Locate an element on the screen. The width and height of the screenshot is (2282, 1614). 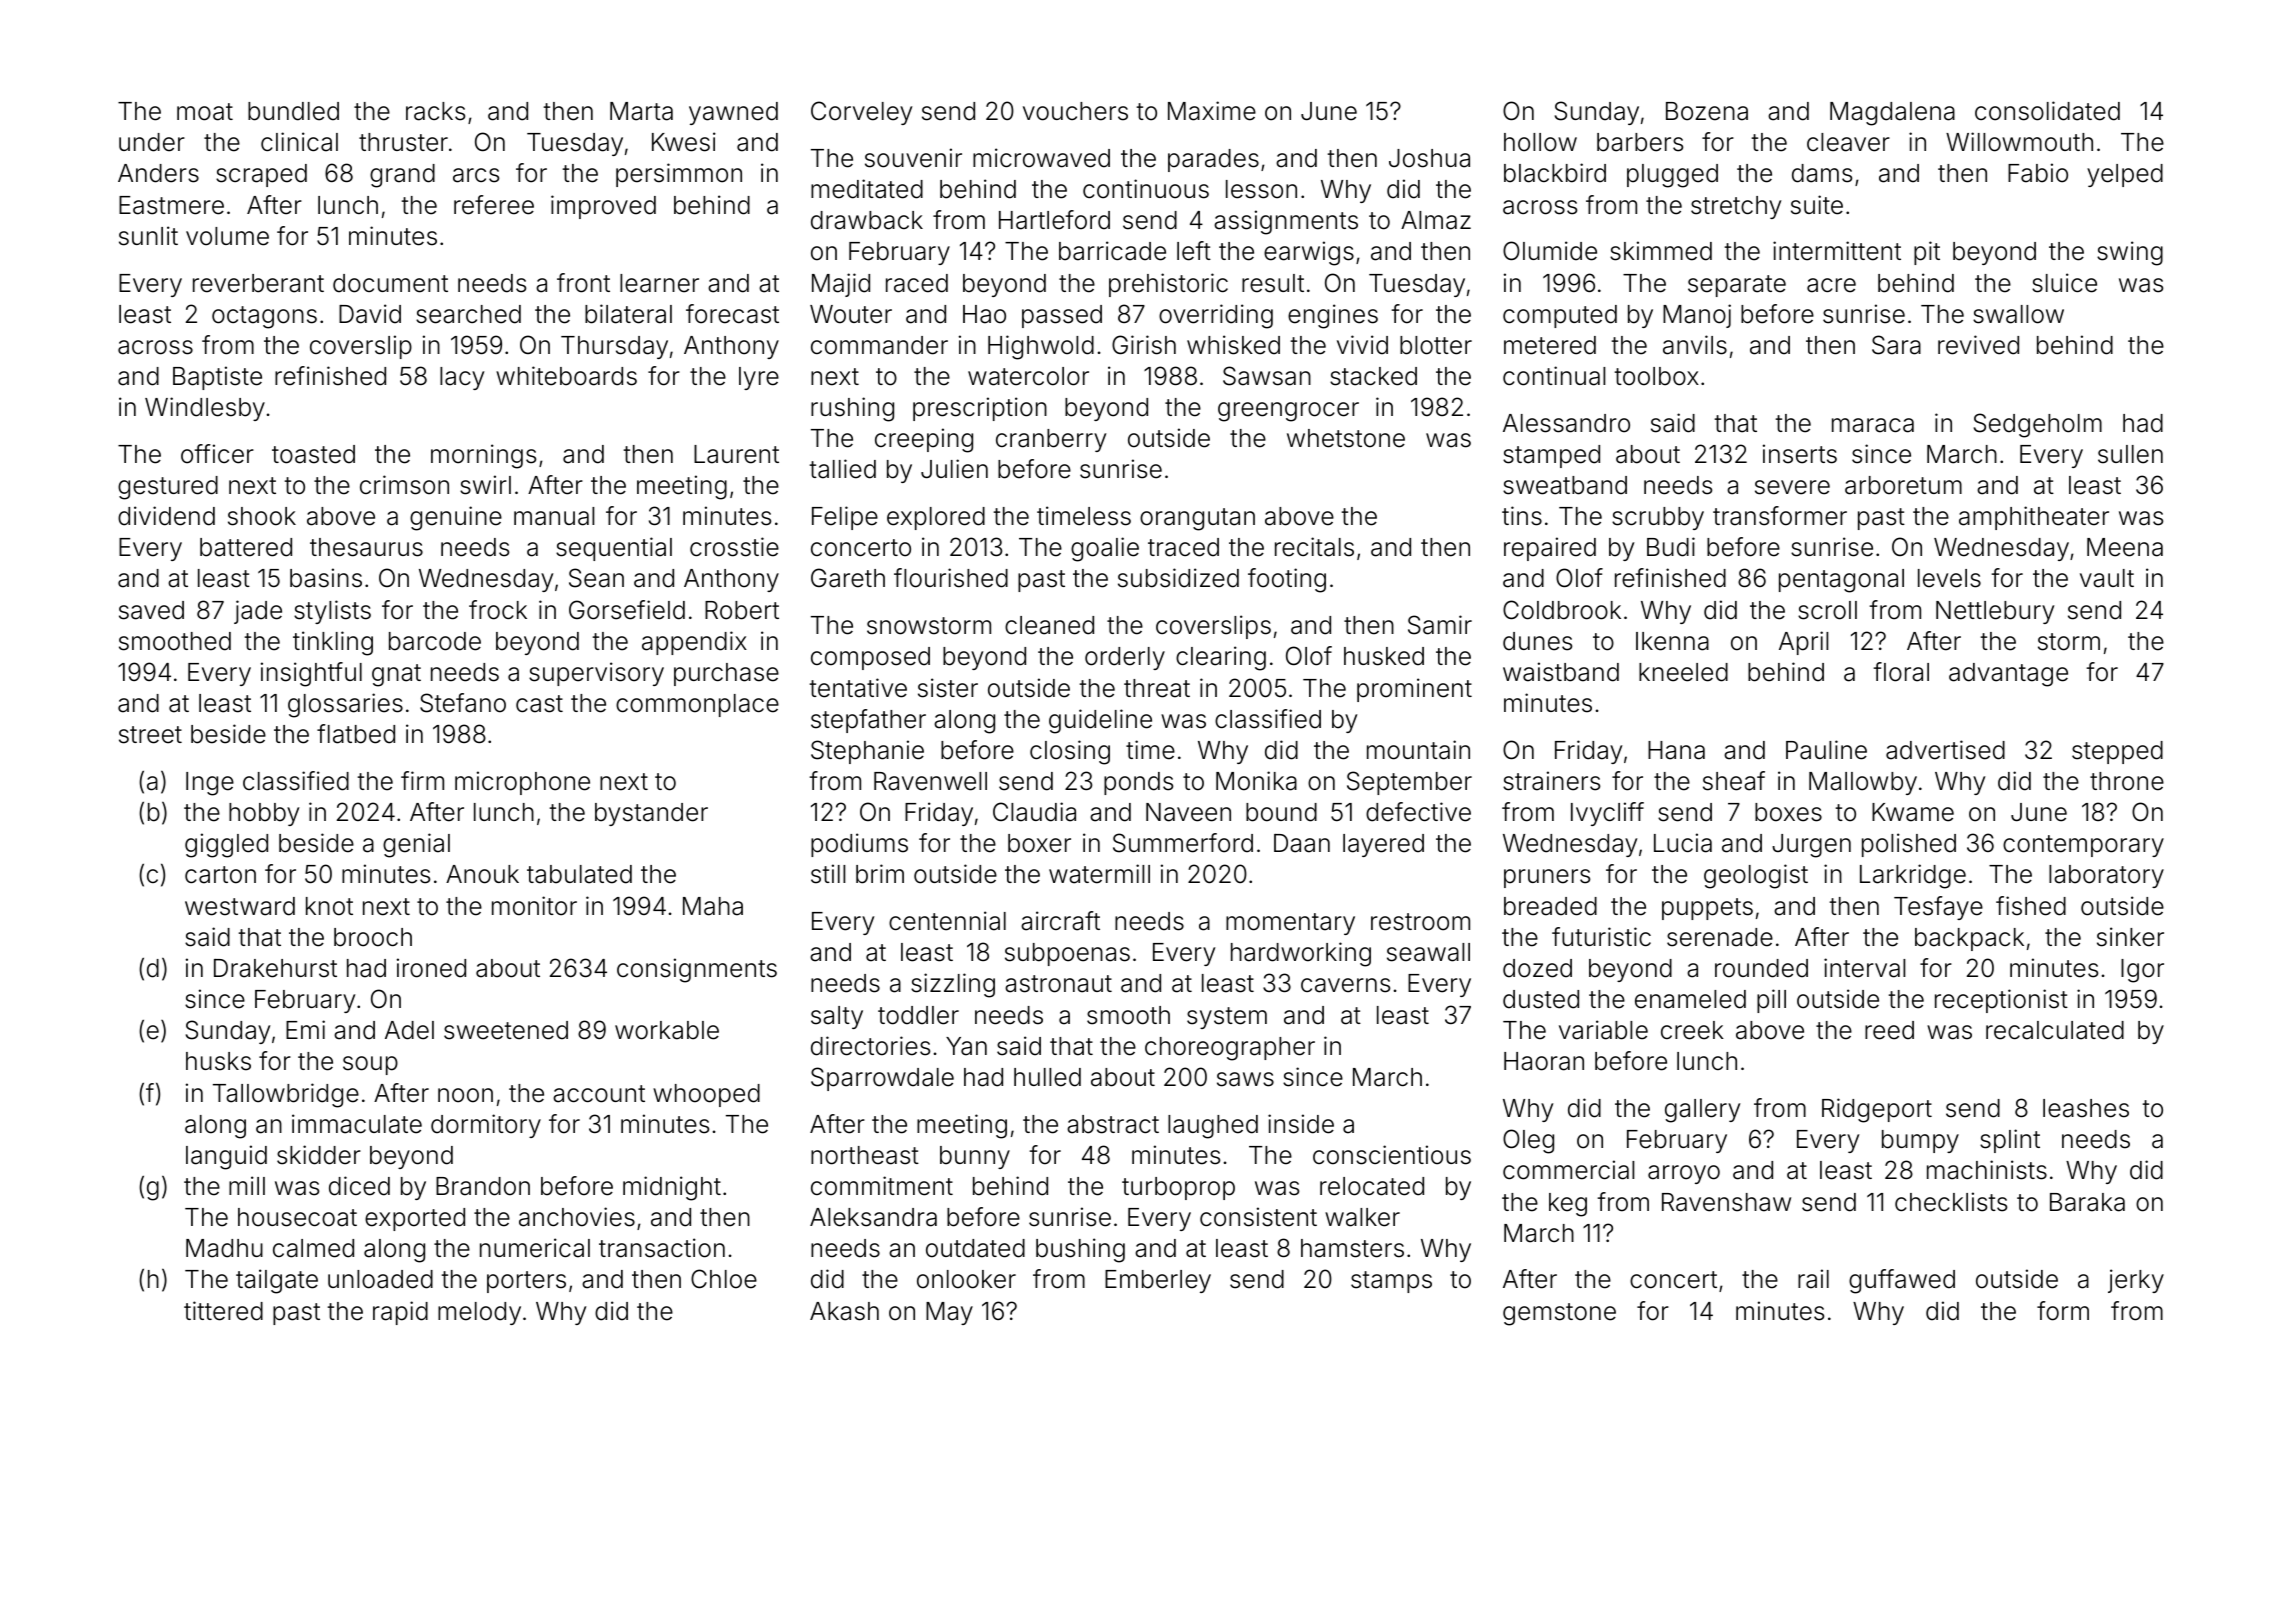
Pauline is located at coordinates (1826, 750).
